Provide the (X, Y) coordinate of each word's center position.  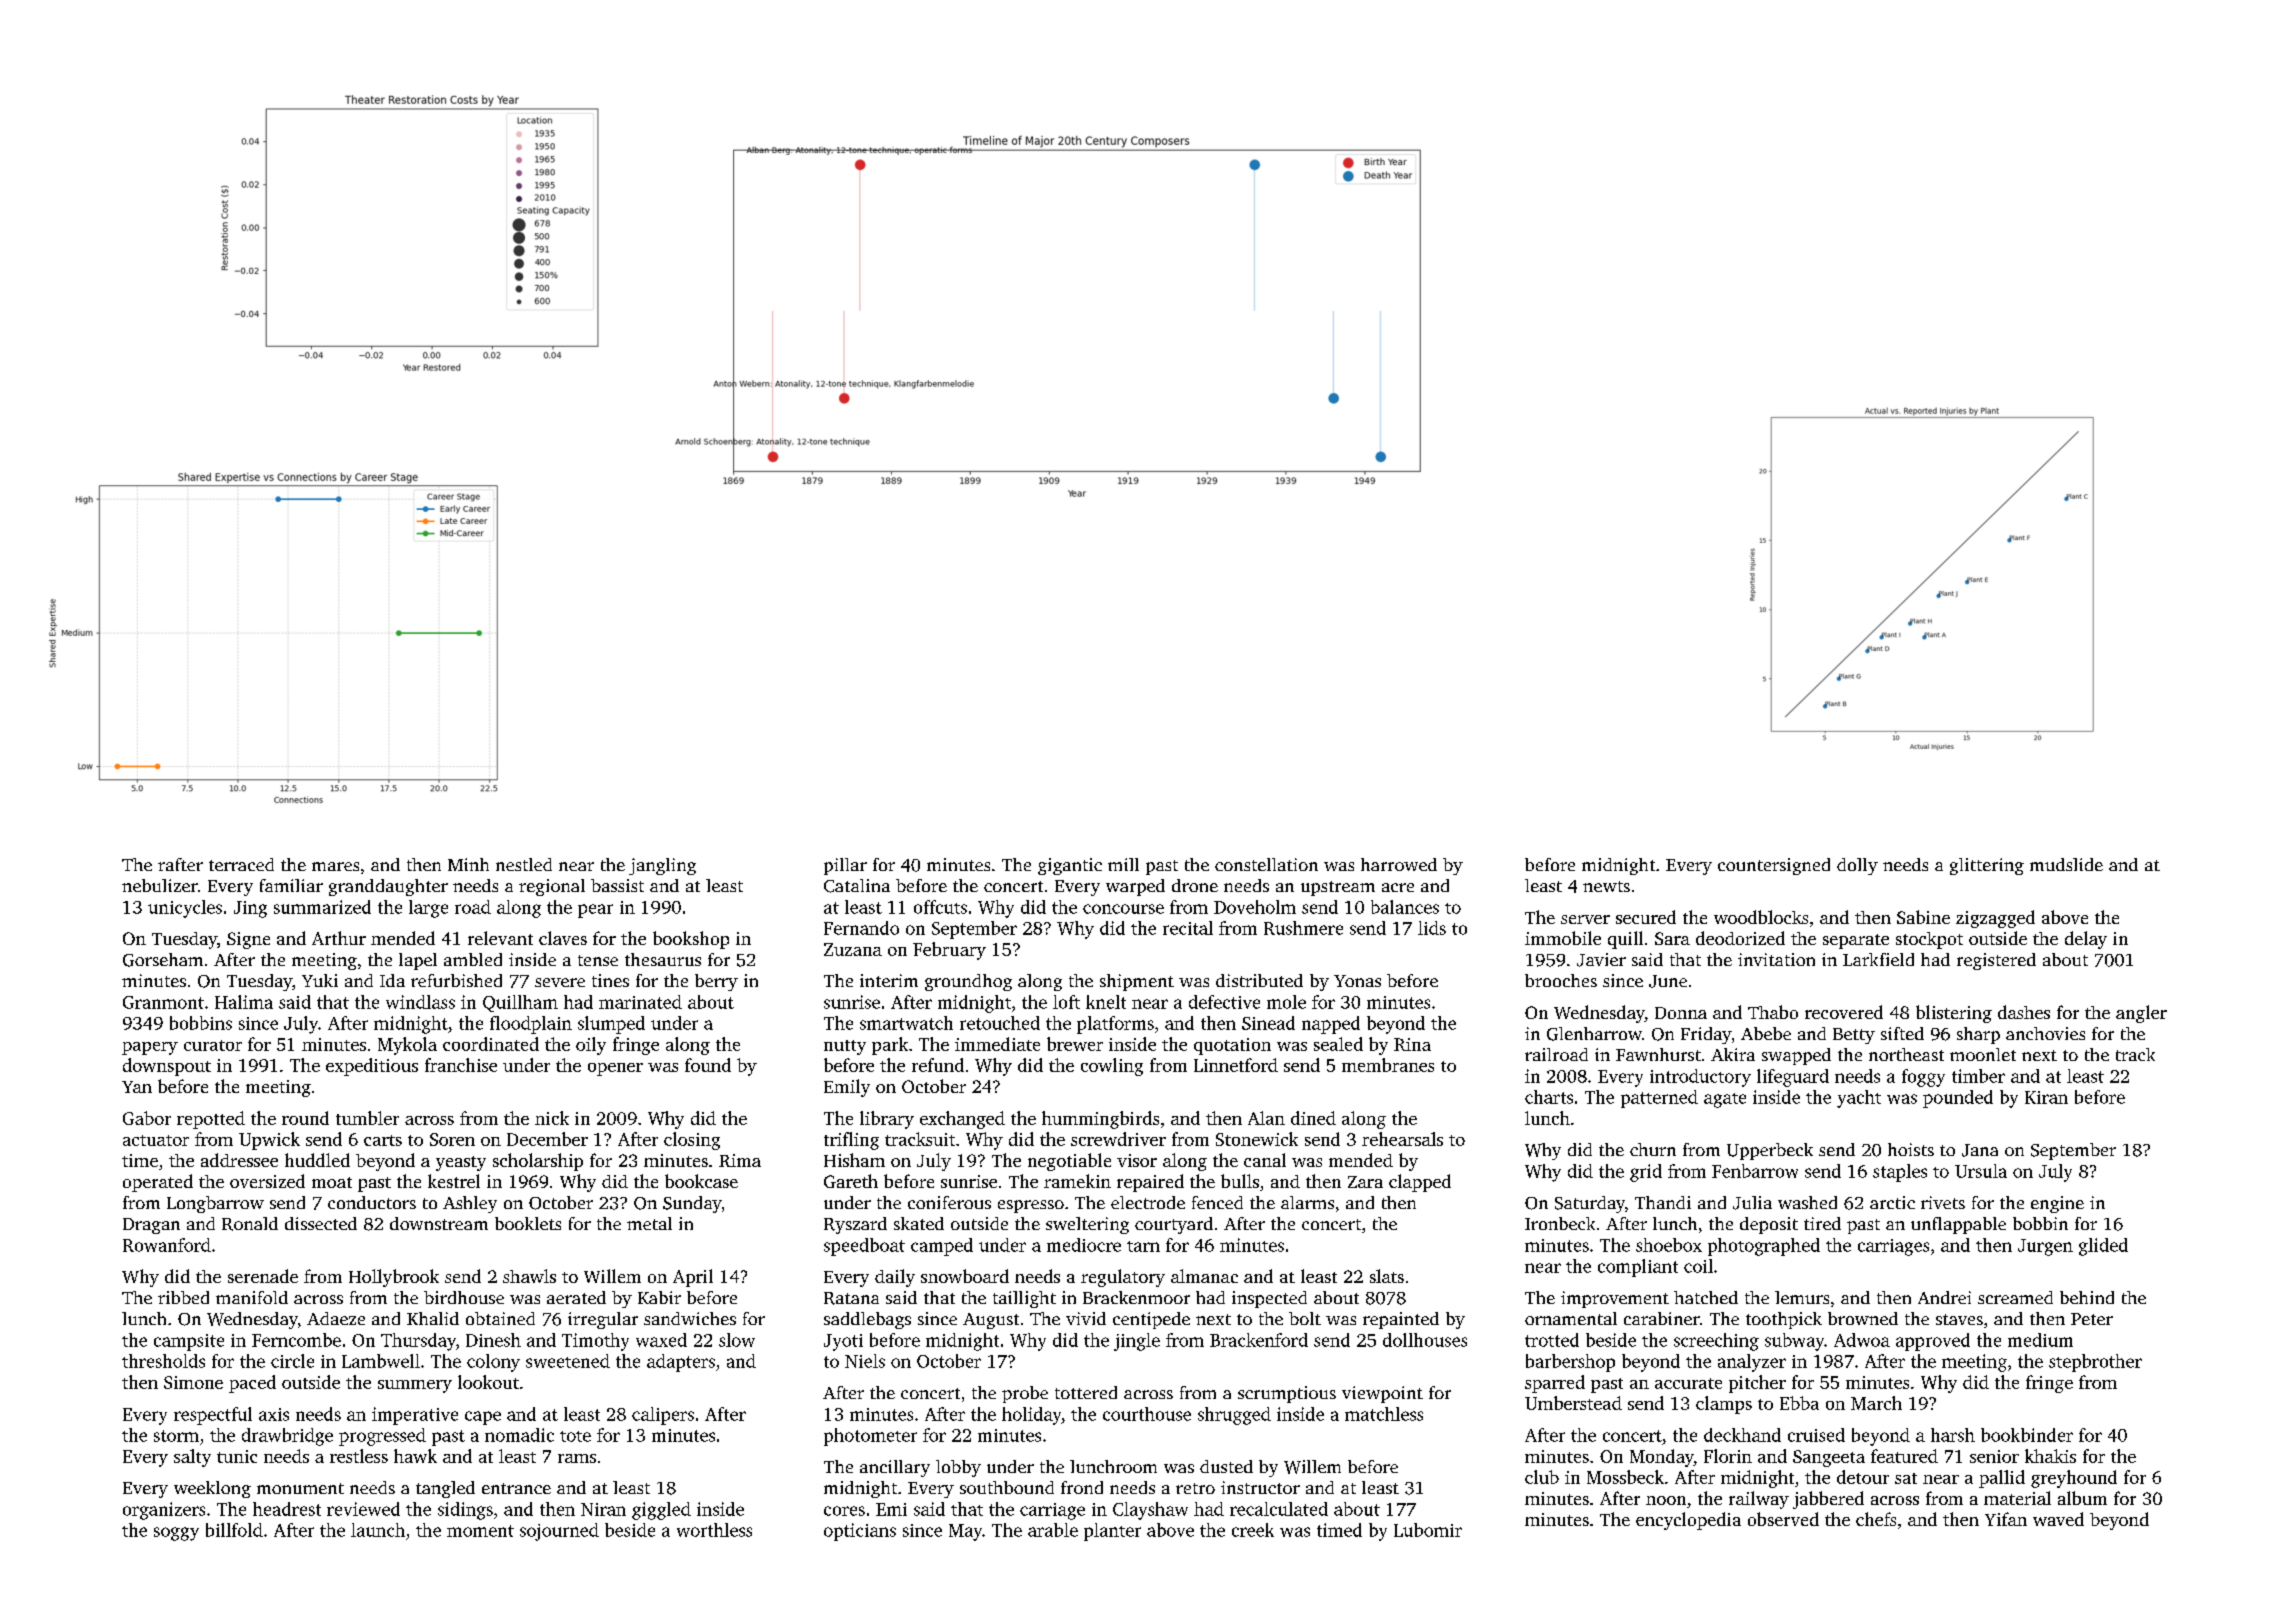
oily (591, 1046)
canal (1265, 1160)
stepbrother (2095, 1363)
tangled (445, 1489)
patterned (1659, 1099)
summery (415, 1386)
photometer (870, 1437)
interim (889, 980)
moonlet (1983, 1054)
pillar (845, 866)
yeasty (461, 1163)
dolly (1857, 866)
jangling (662, 866)
